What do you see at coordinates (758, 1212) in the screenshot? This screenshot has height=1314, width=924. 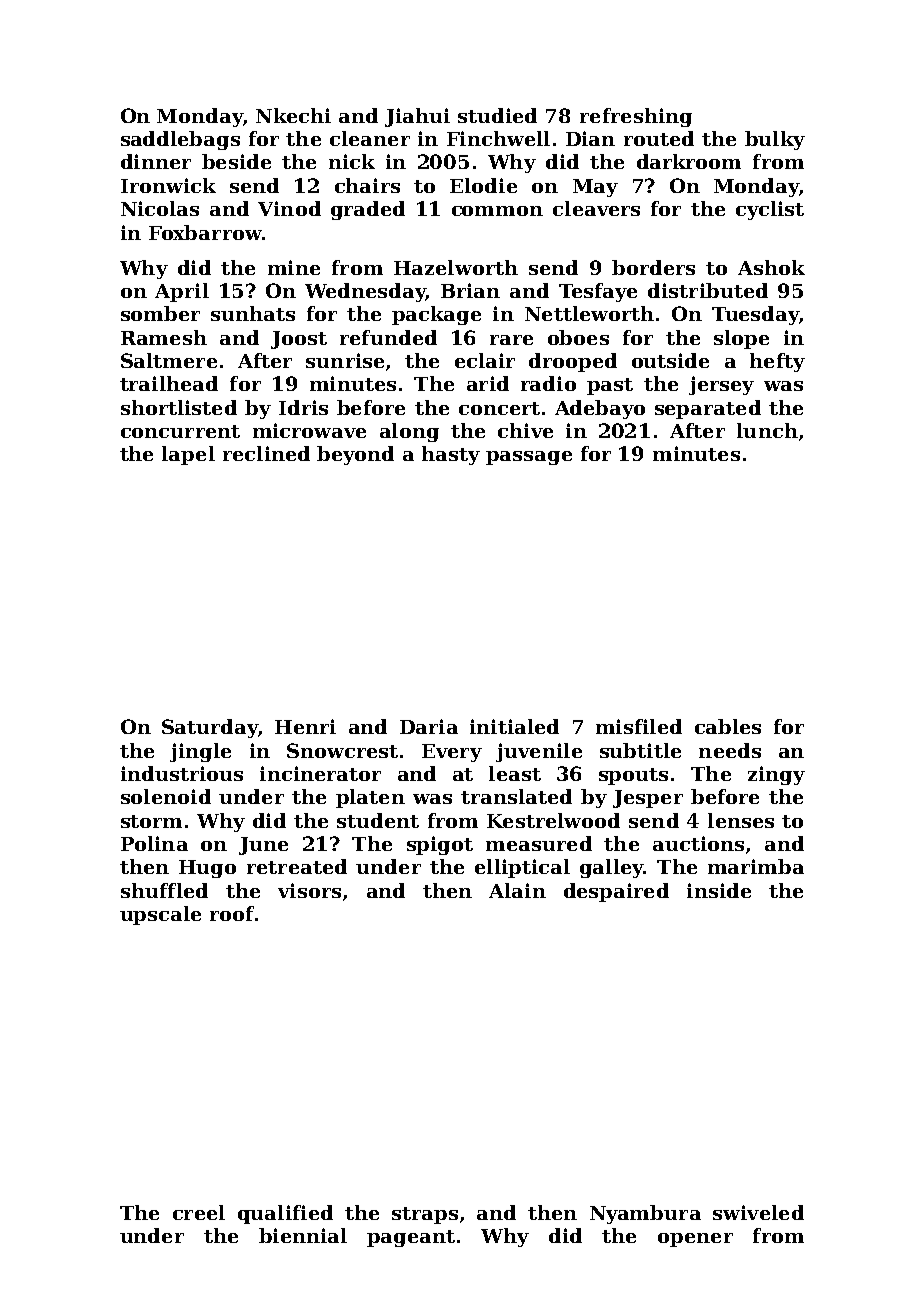 I see `swiveled` at bounding box center [758, 1212].
